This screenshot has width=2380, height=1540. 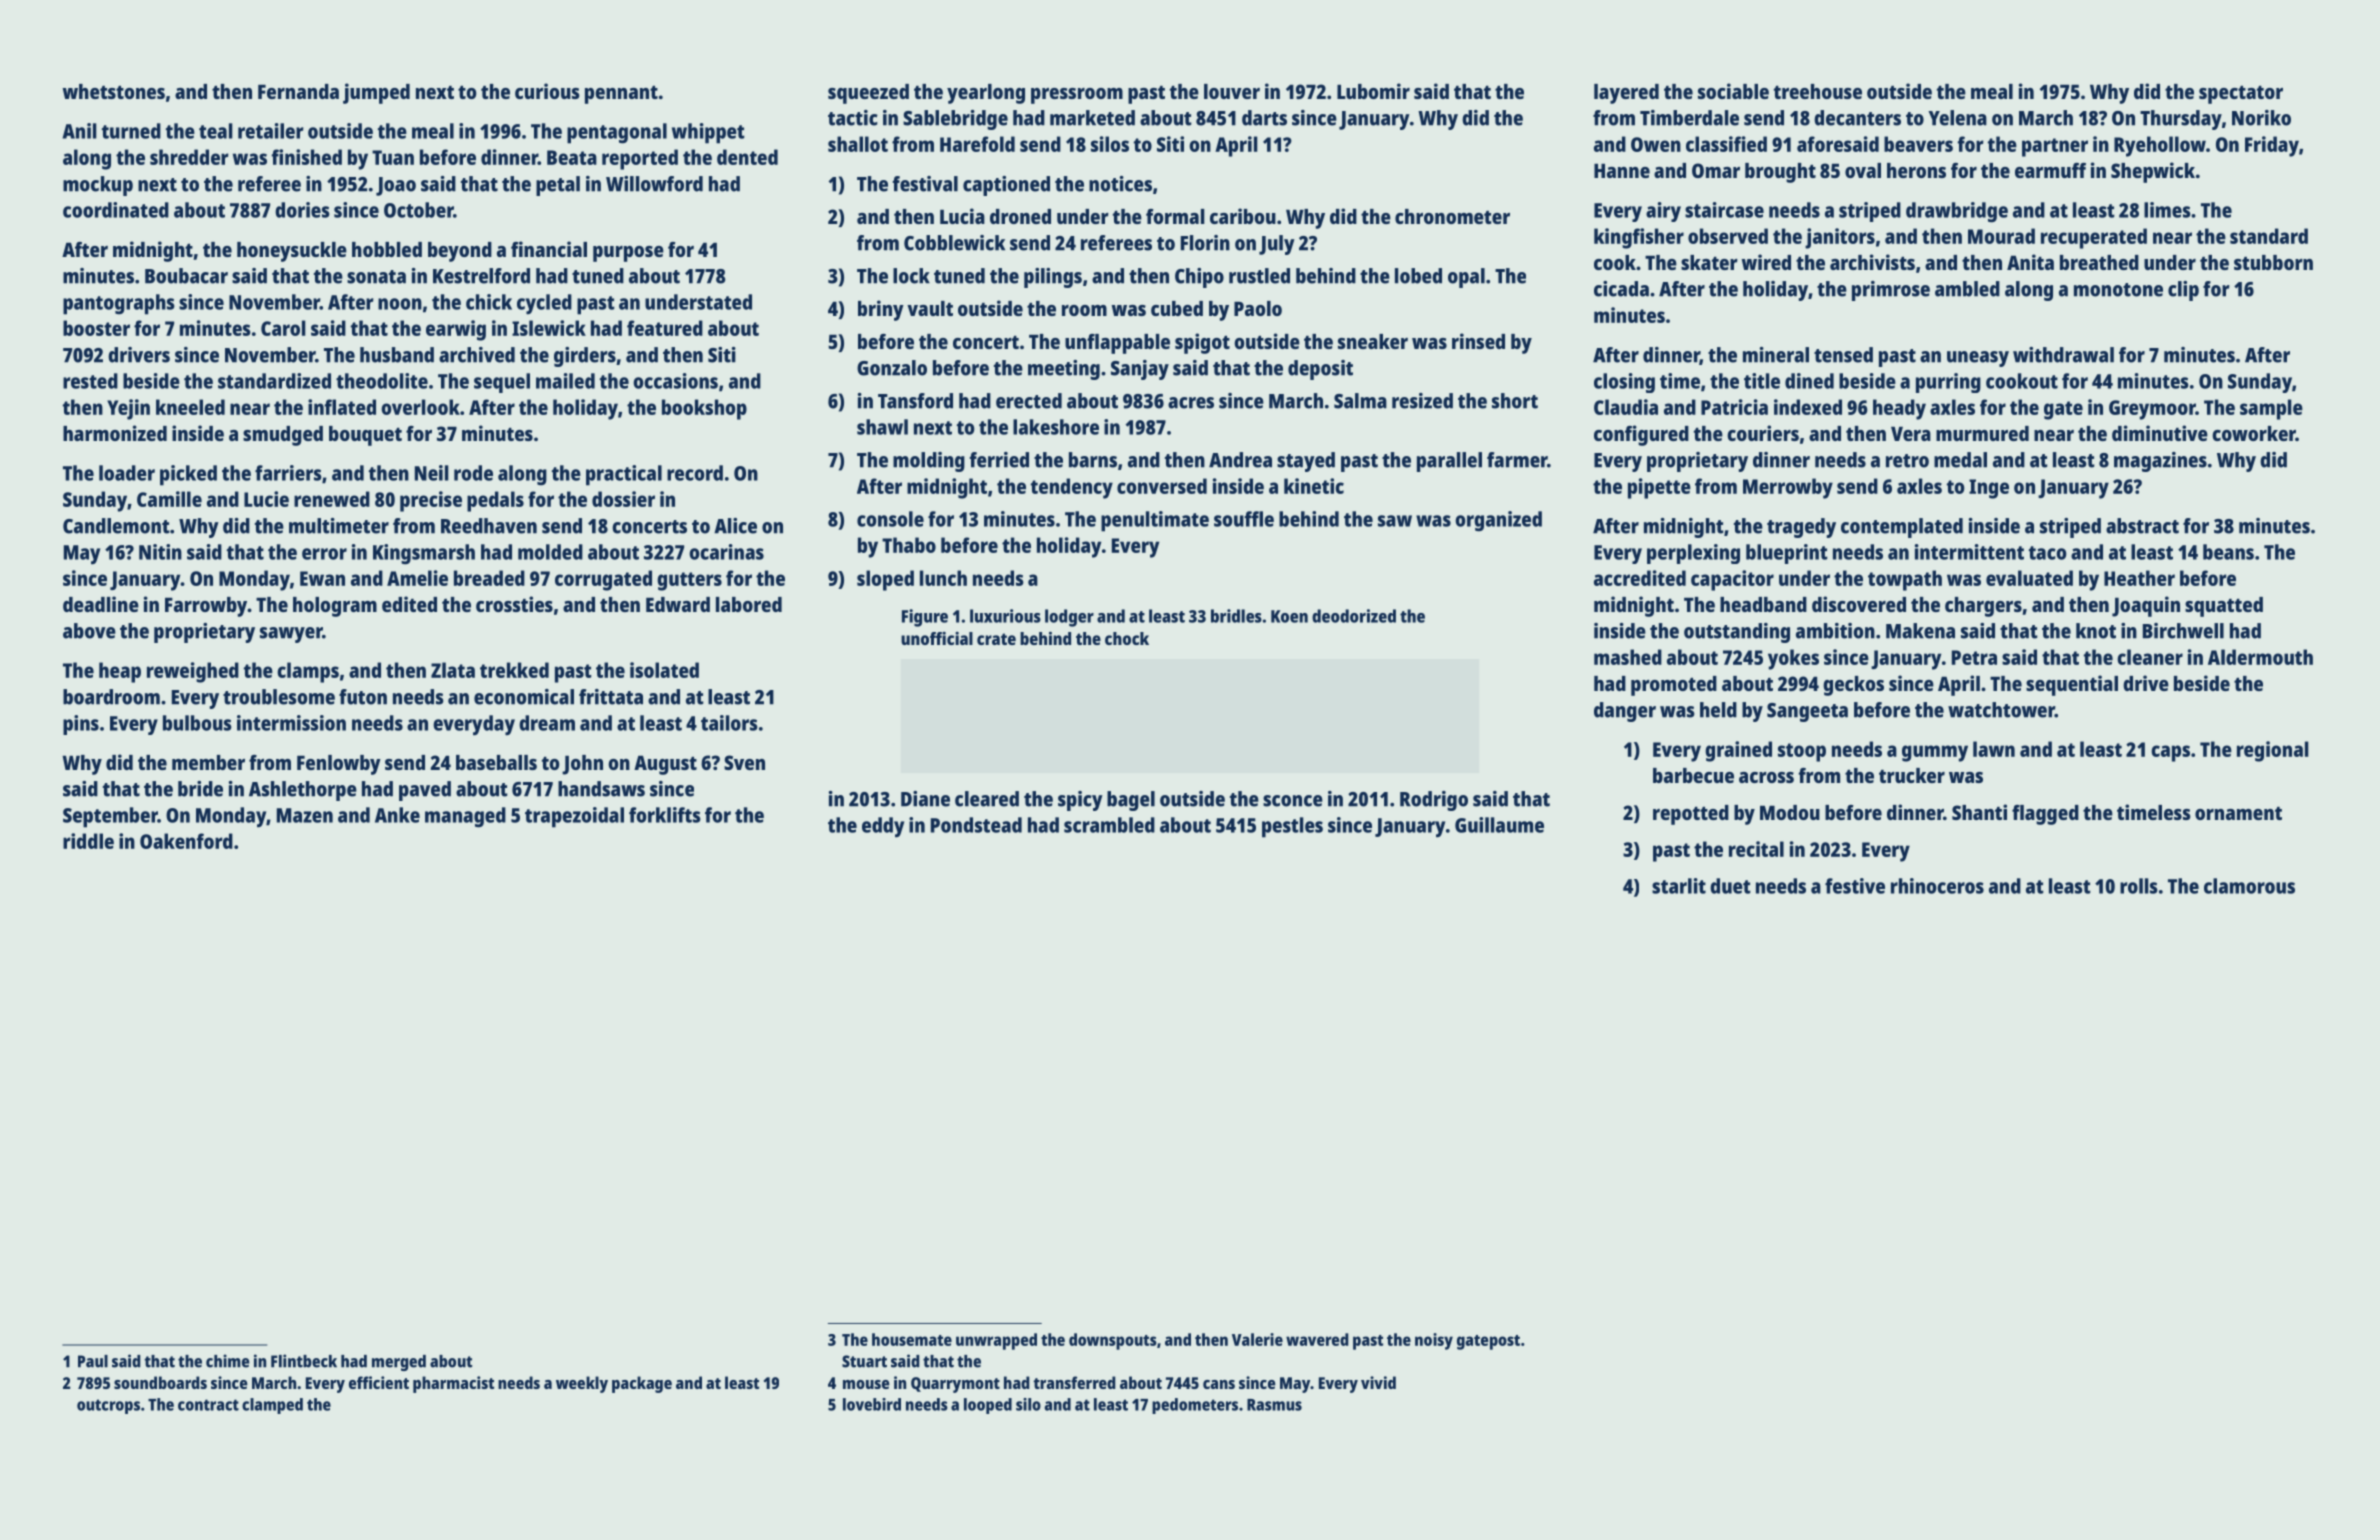 I want to click on coworker, so click(x=2254, y=433).
